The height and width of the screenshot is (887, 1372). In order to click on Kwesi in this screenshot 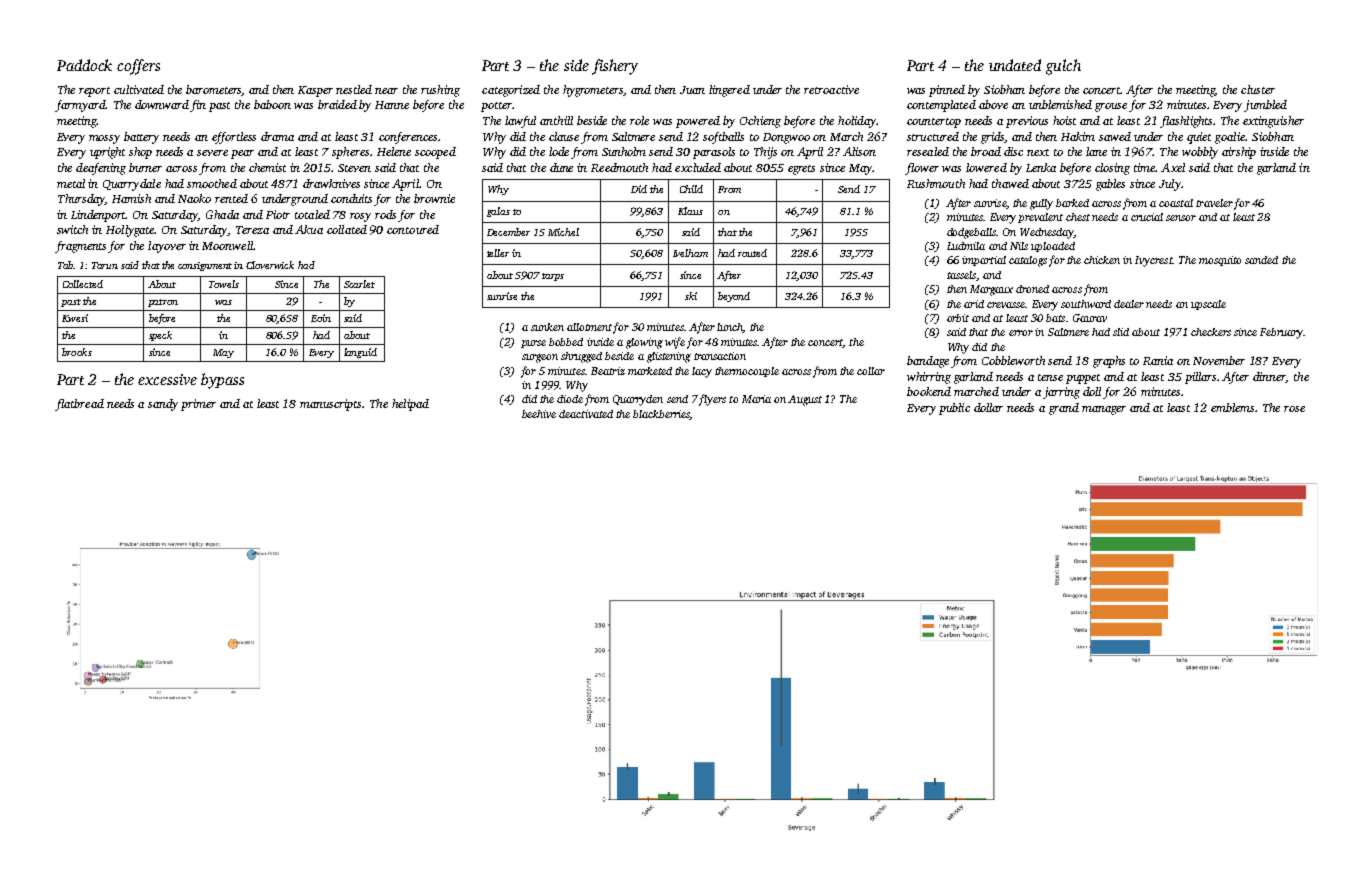, I will do `click(75, 318)`.
